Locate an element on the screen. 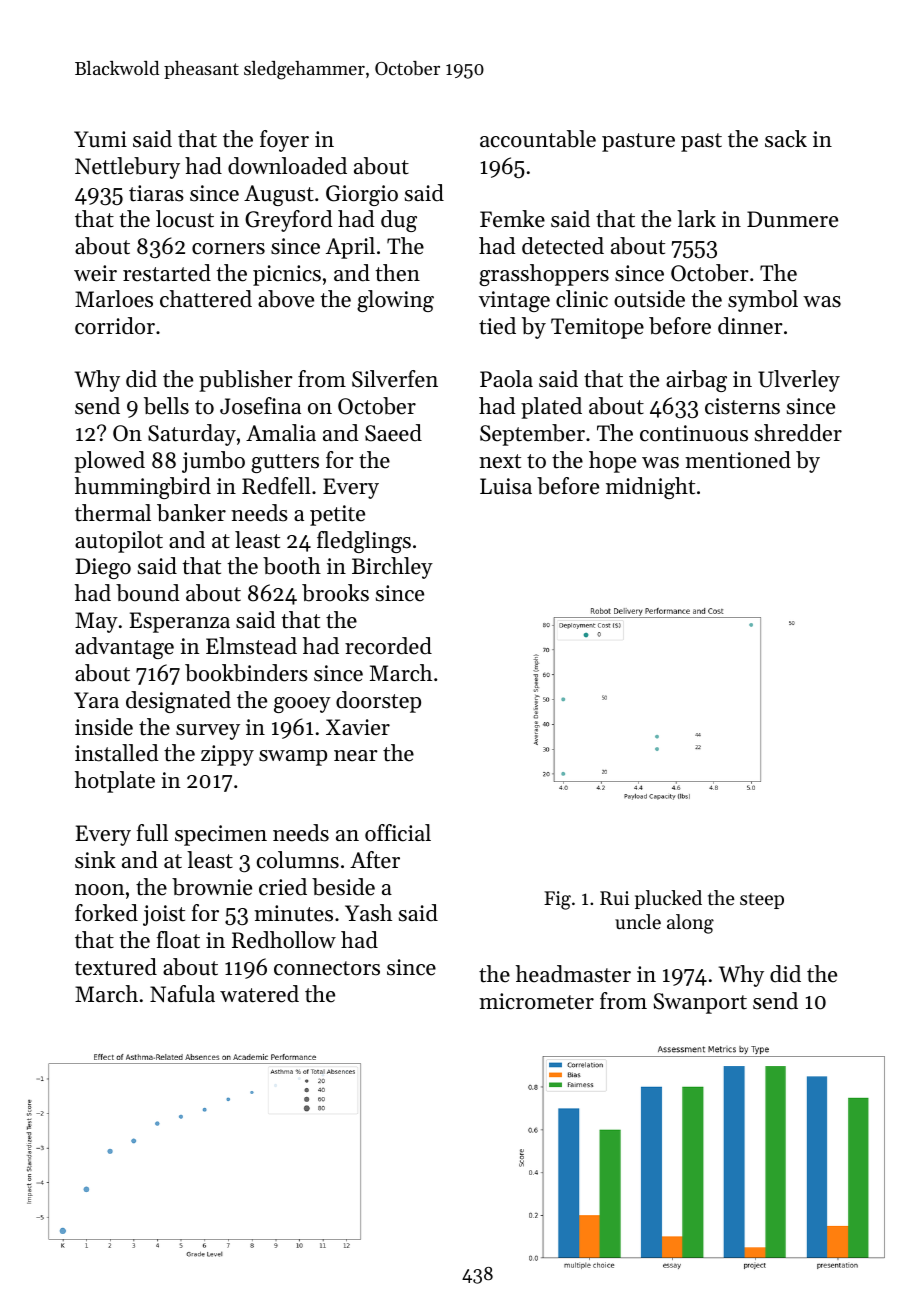  Redhollow is located at coordinates (284, 940).
